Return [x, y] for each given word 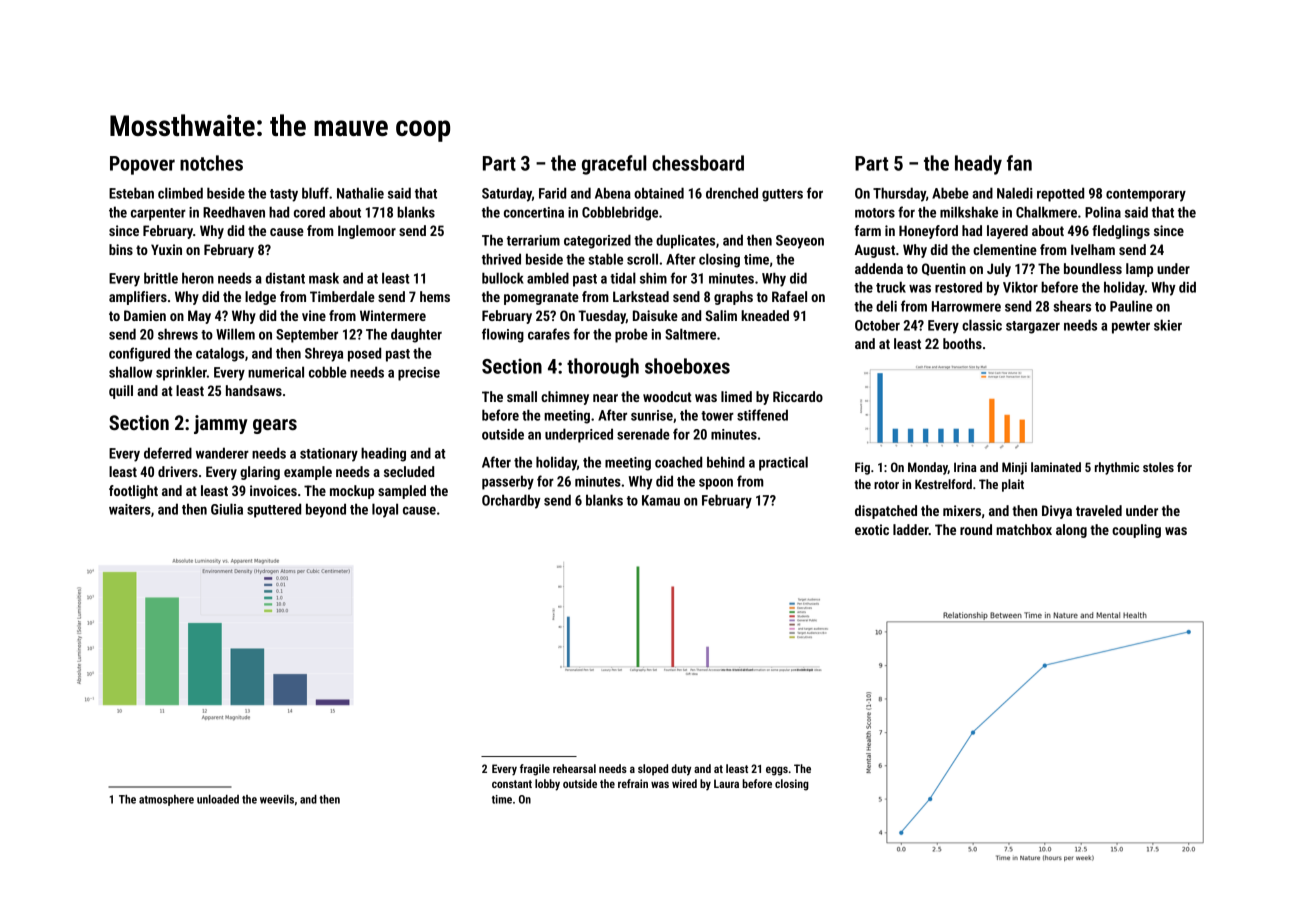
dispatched [886, 512]
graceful [614, 165]
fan [1019, 163]
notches [211, 163]
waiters [130, 509]
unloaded [218, 799]
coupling [1136, 531]
